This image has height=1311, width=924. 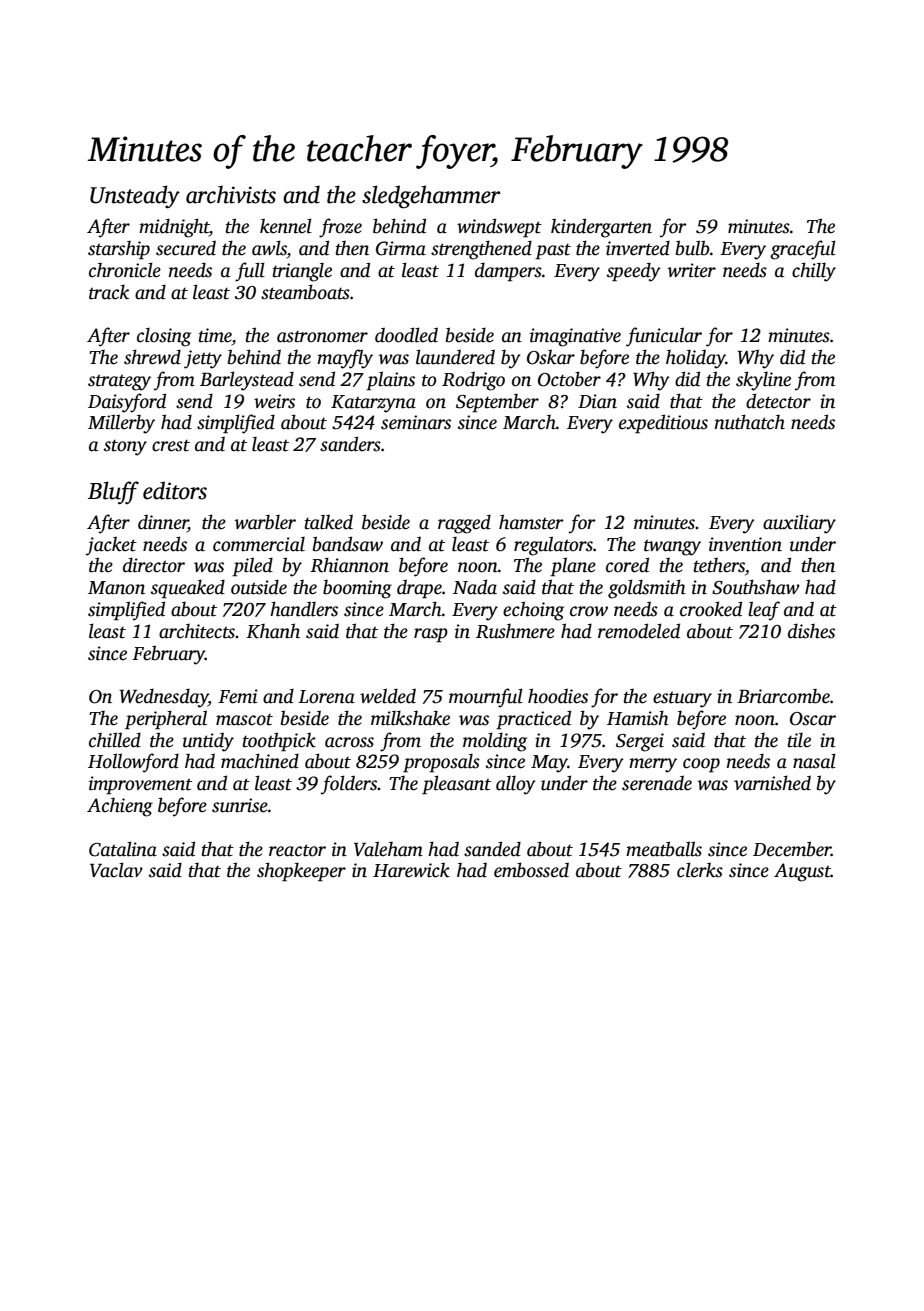 What do you see at coordinates (279, 742) in the image?
I see `toothpick` at bounding box center [279, 742].
